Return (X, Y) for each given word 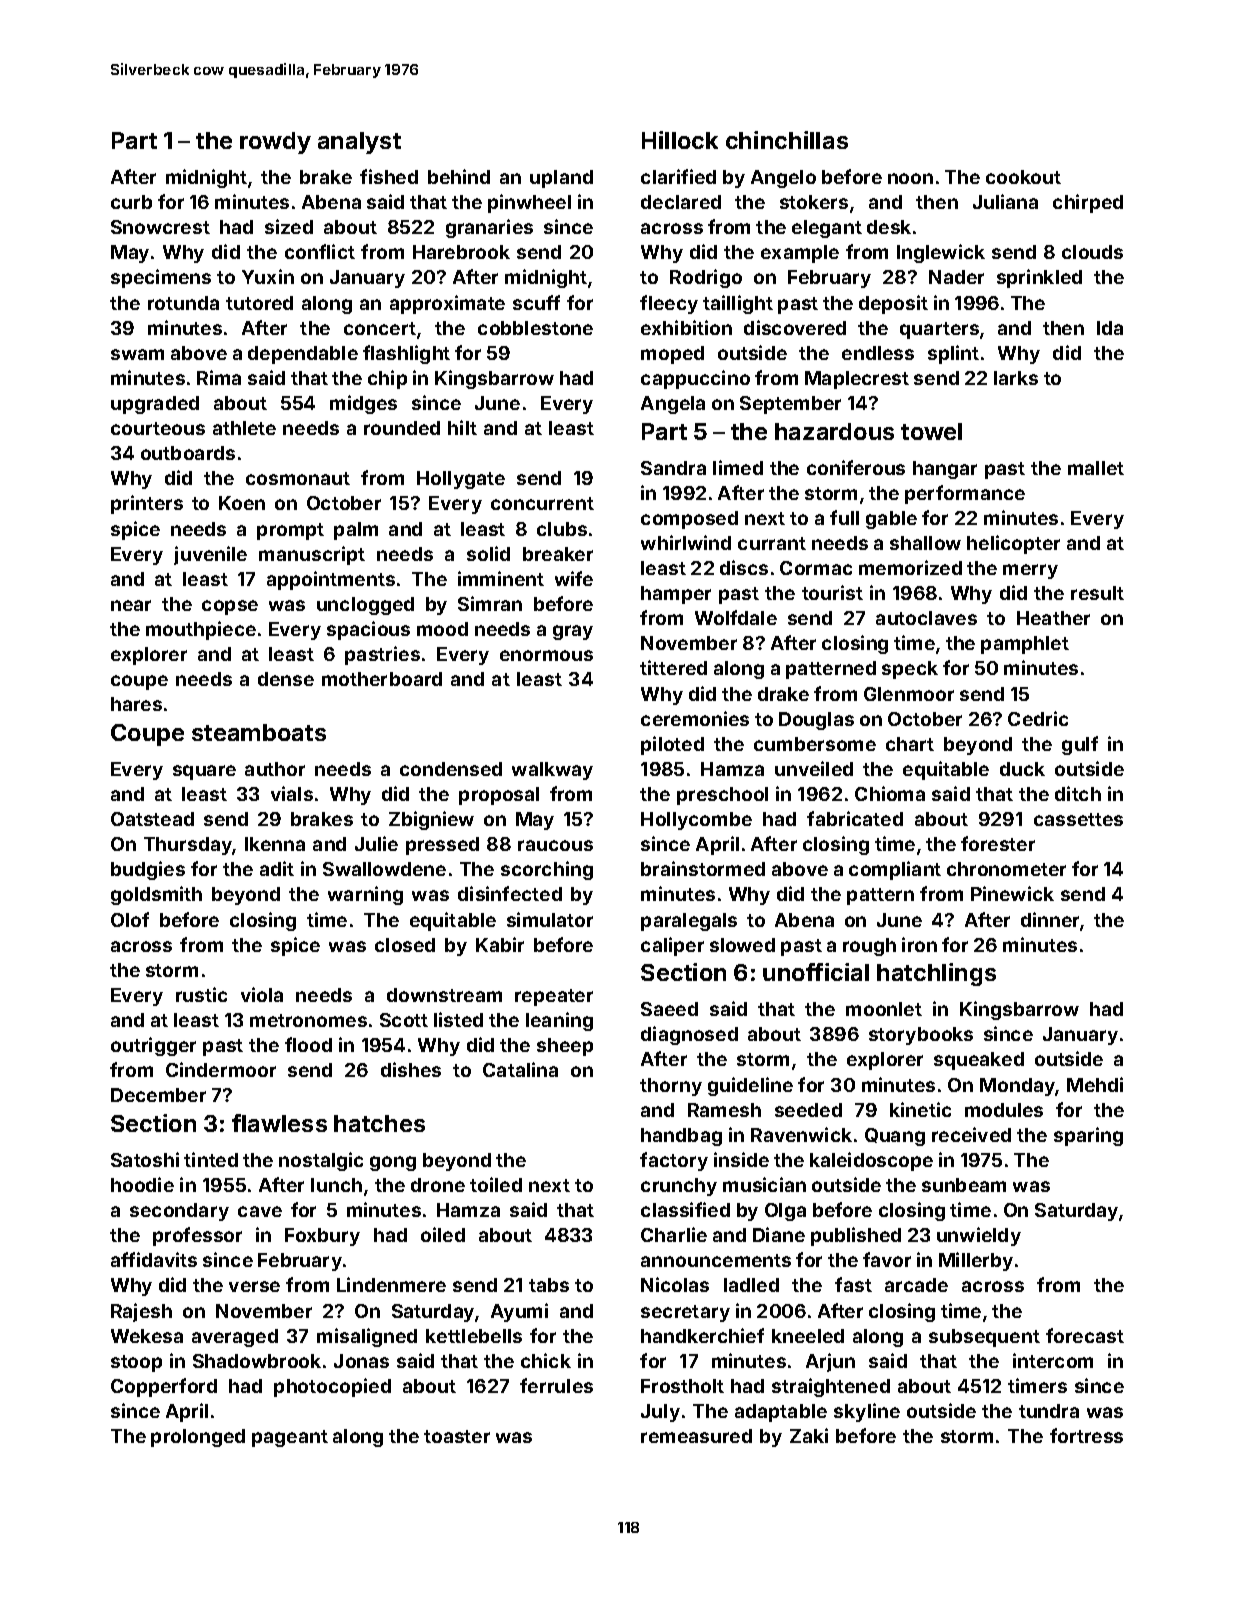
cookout (1023, 177)
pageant (290, 1438)
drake (783, 694)
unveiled (814, 768)
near (131, 605)
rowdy (275, 143)
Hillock (680, 140)
